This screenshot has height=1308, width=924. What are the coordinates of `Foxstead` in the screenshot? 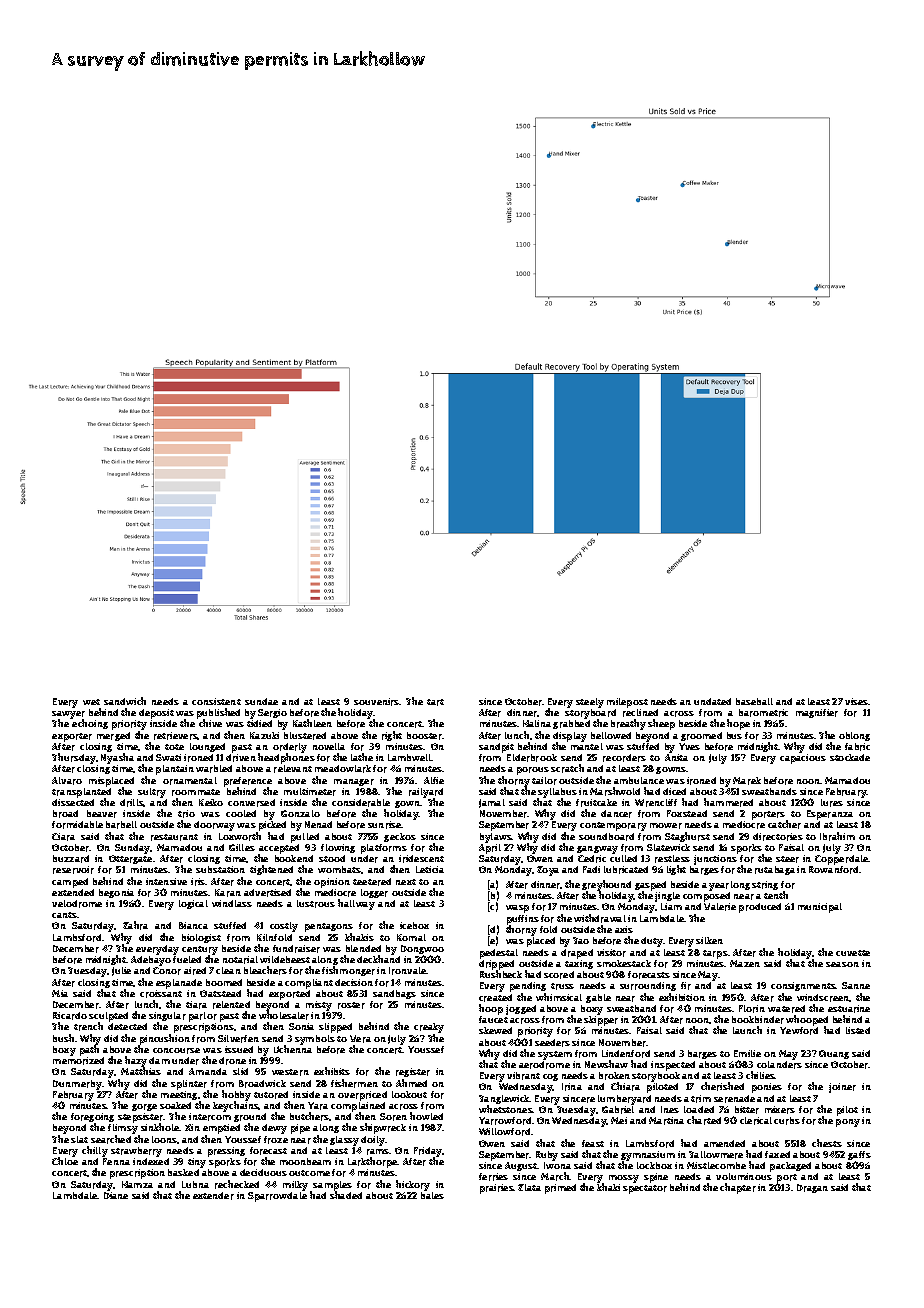 It's located at (687, 813).
